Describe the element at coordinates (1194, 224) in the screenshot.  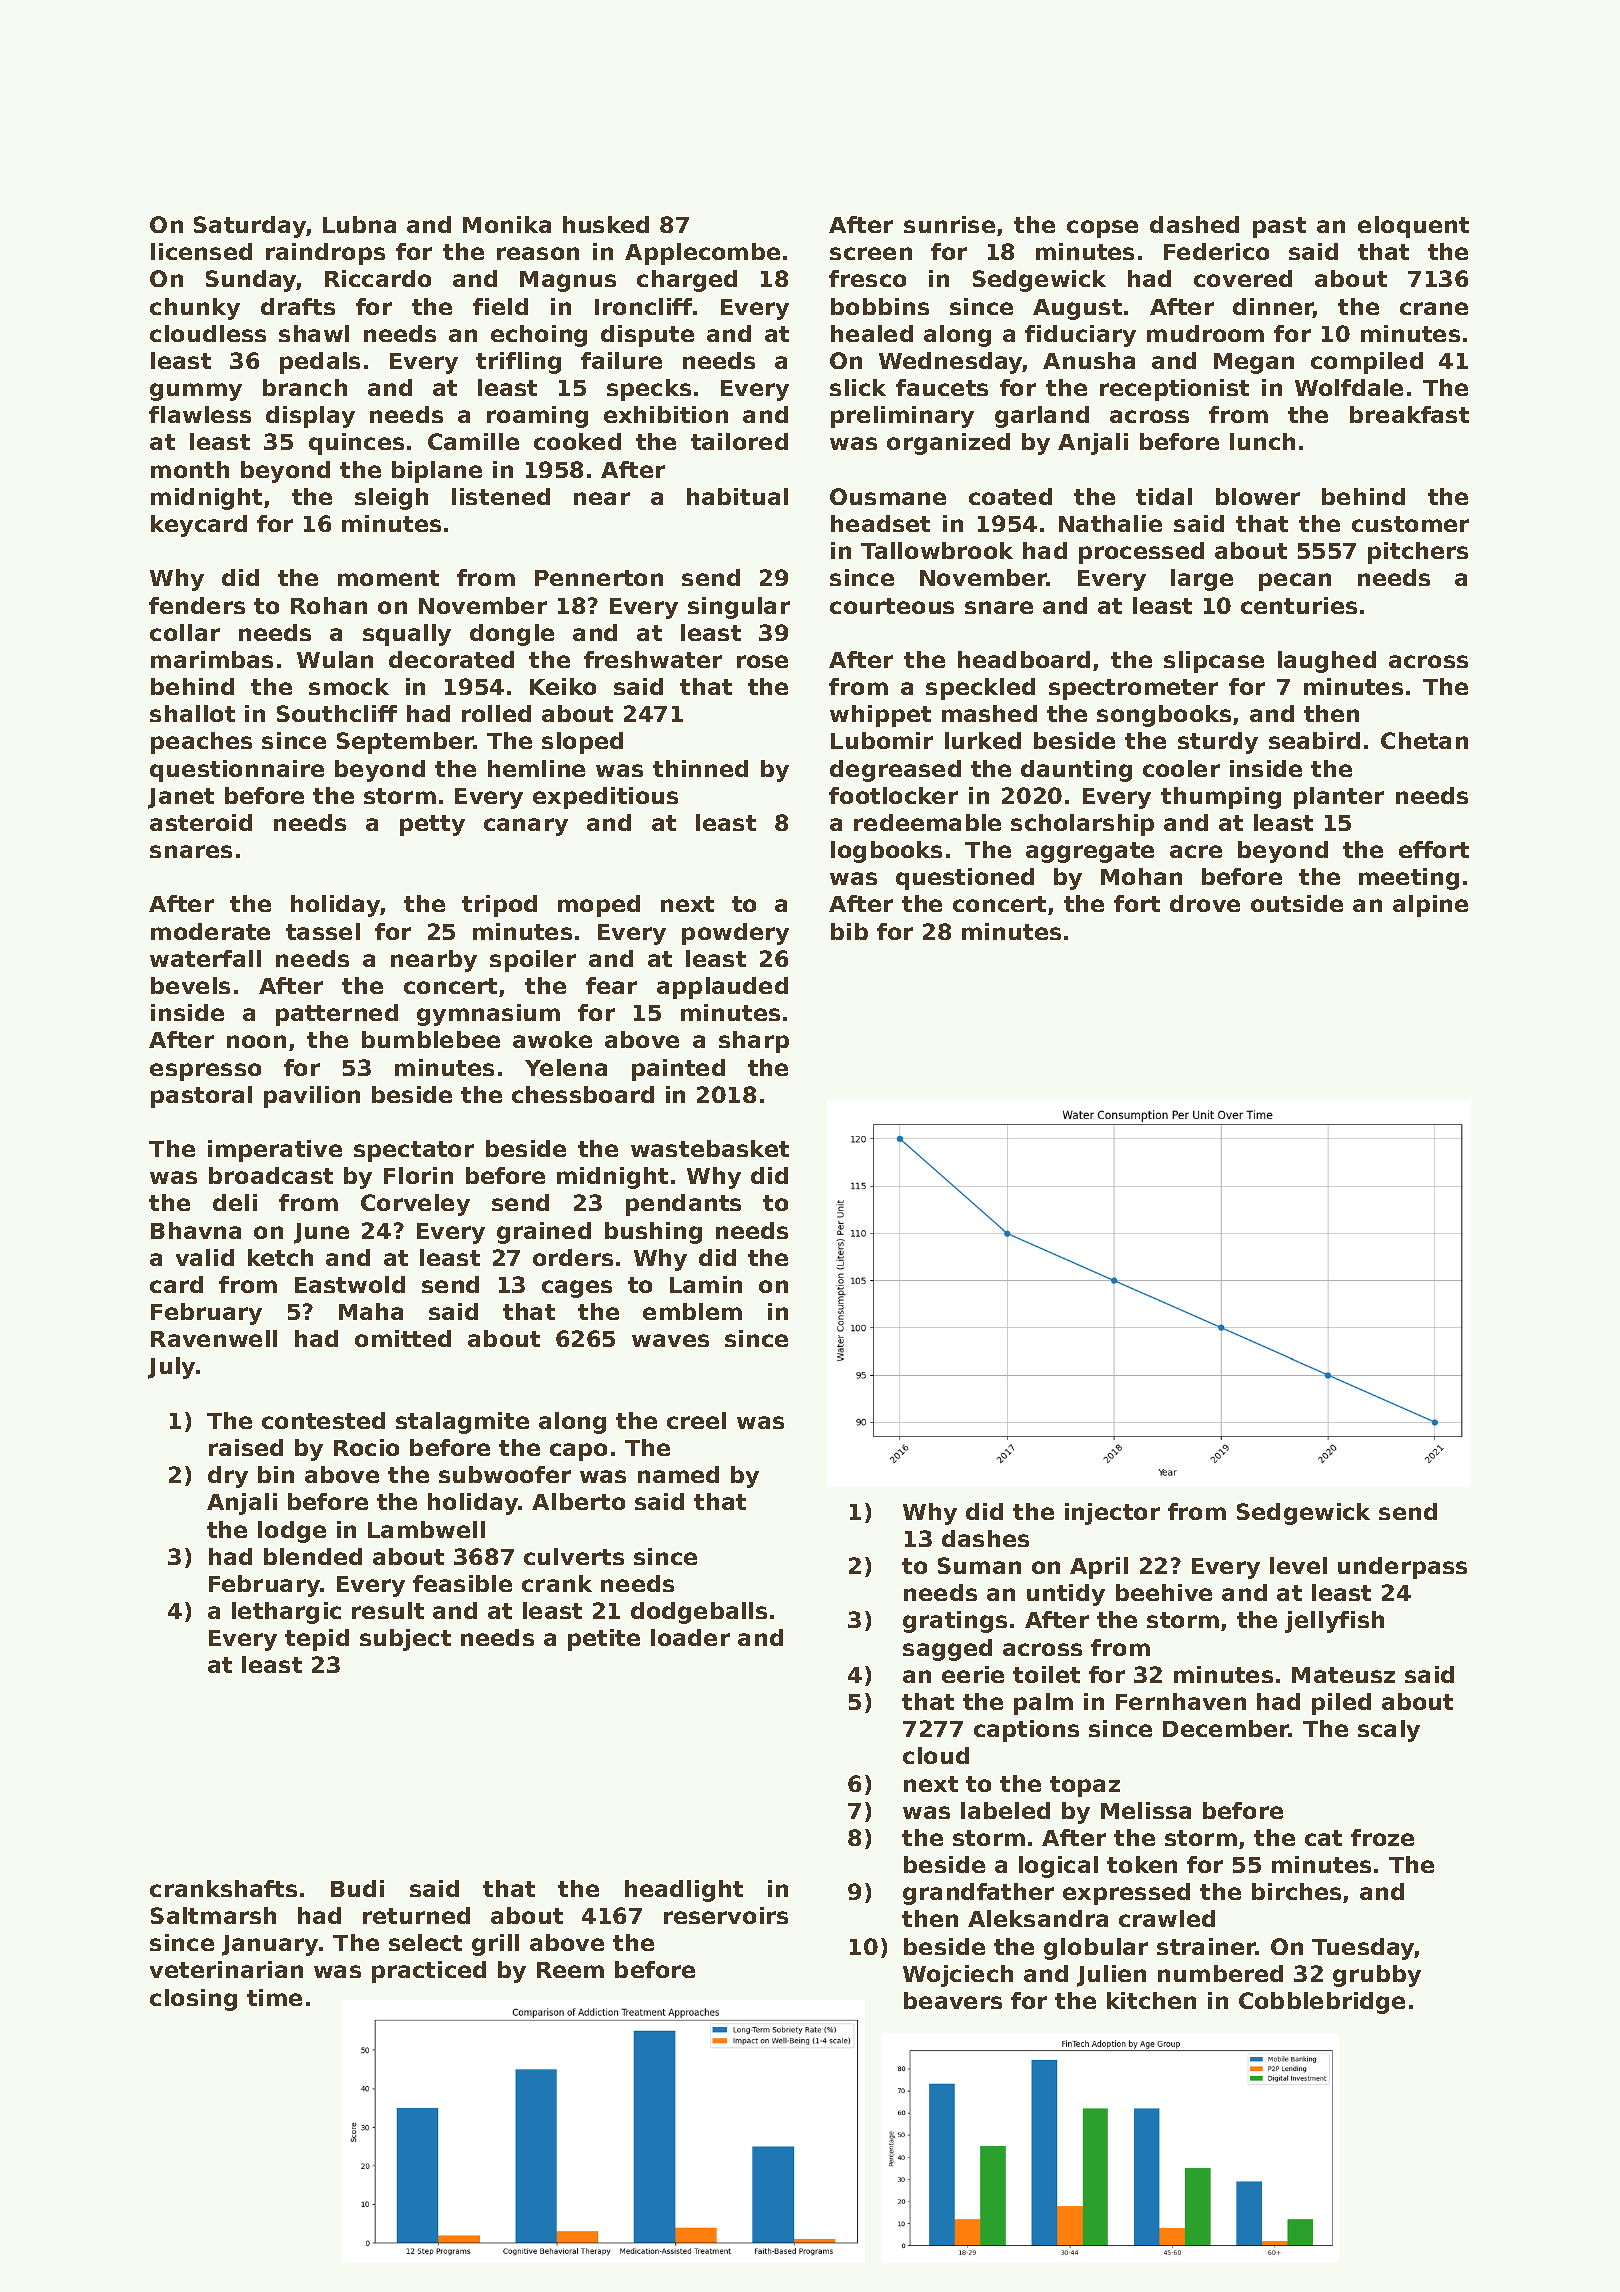
I see `dashed` at that location.
